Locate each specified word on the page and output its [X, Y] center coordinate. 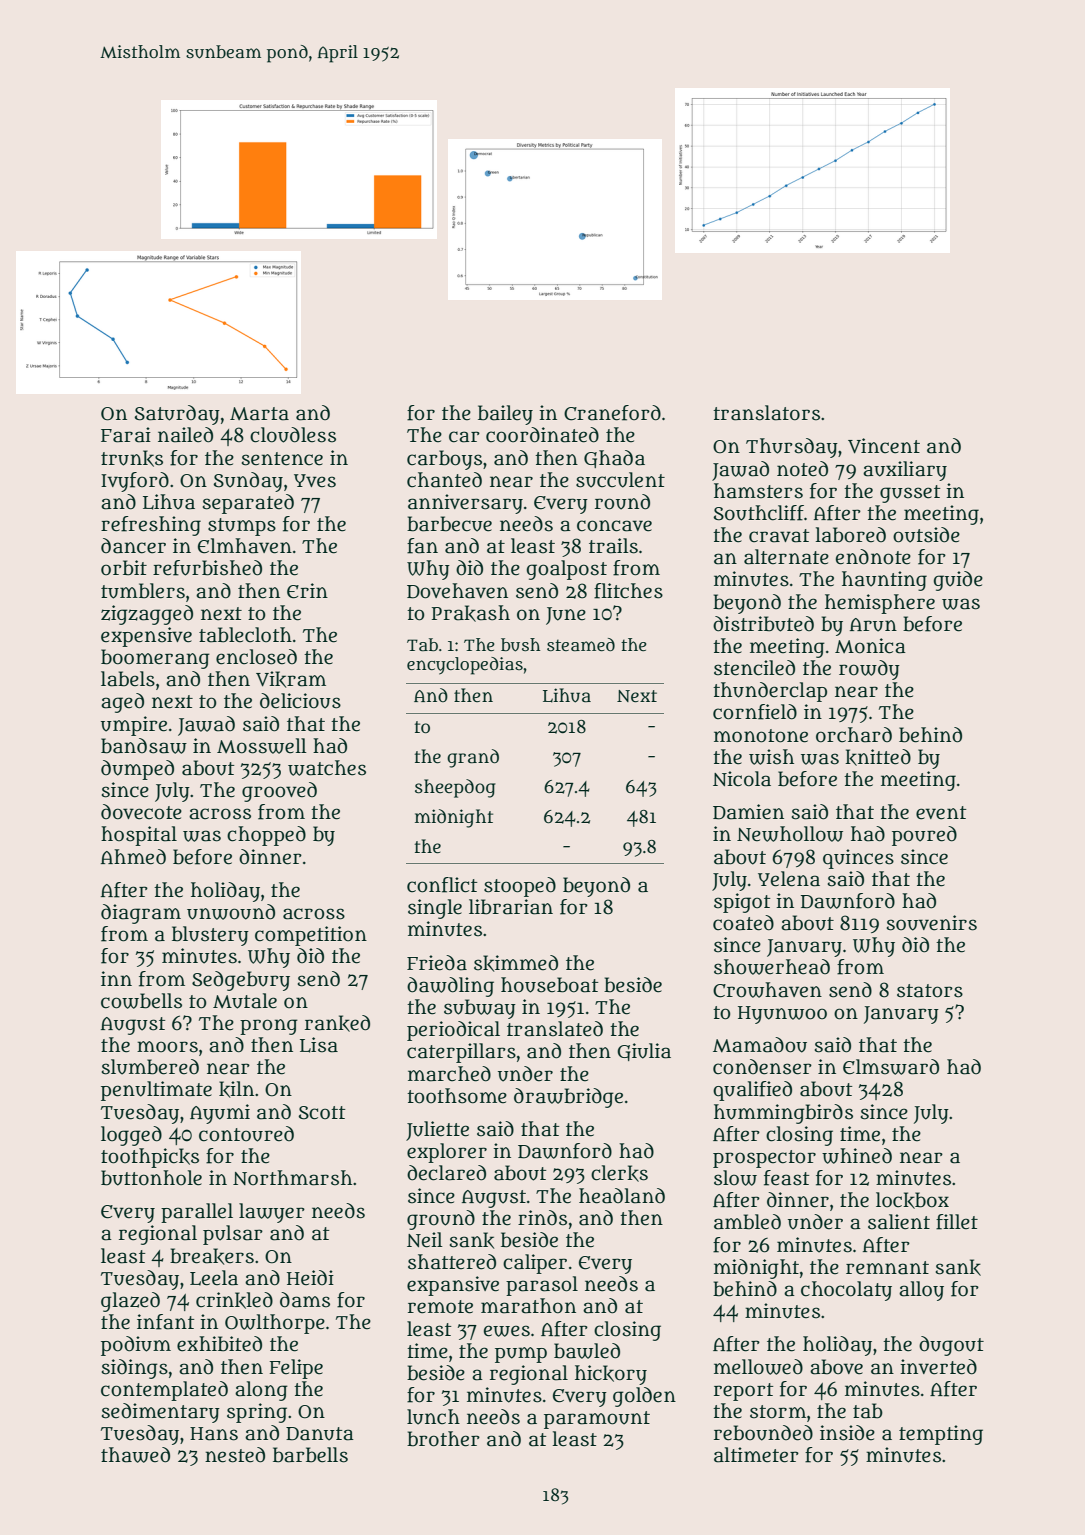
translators [766, 413]
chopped [266, 836]
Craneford [612, 413]
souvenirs [932, 923]
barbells [310, 1455]
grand [473, 758]
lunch [433, 1417]
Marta [259, 414]
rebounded [763, 1433]
